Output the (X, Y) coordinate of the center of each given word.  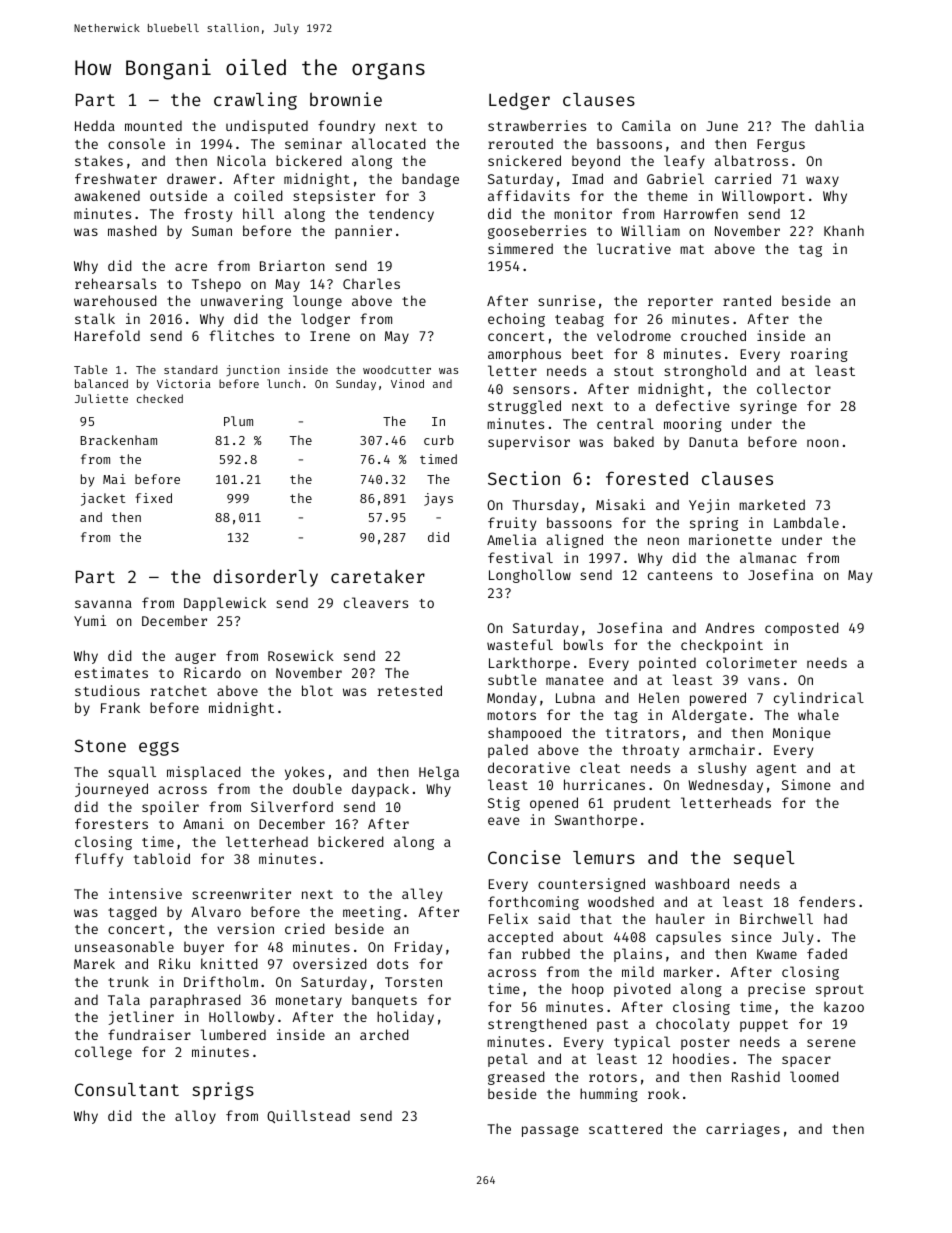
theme (667, 195)
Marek (94, 963)
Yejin (709, 506)
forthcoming (533, 903)
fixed (153, 498)
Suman (212, 231)
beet (587, 353)
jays (438, 499)
